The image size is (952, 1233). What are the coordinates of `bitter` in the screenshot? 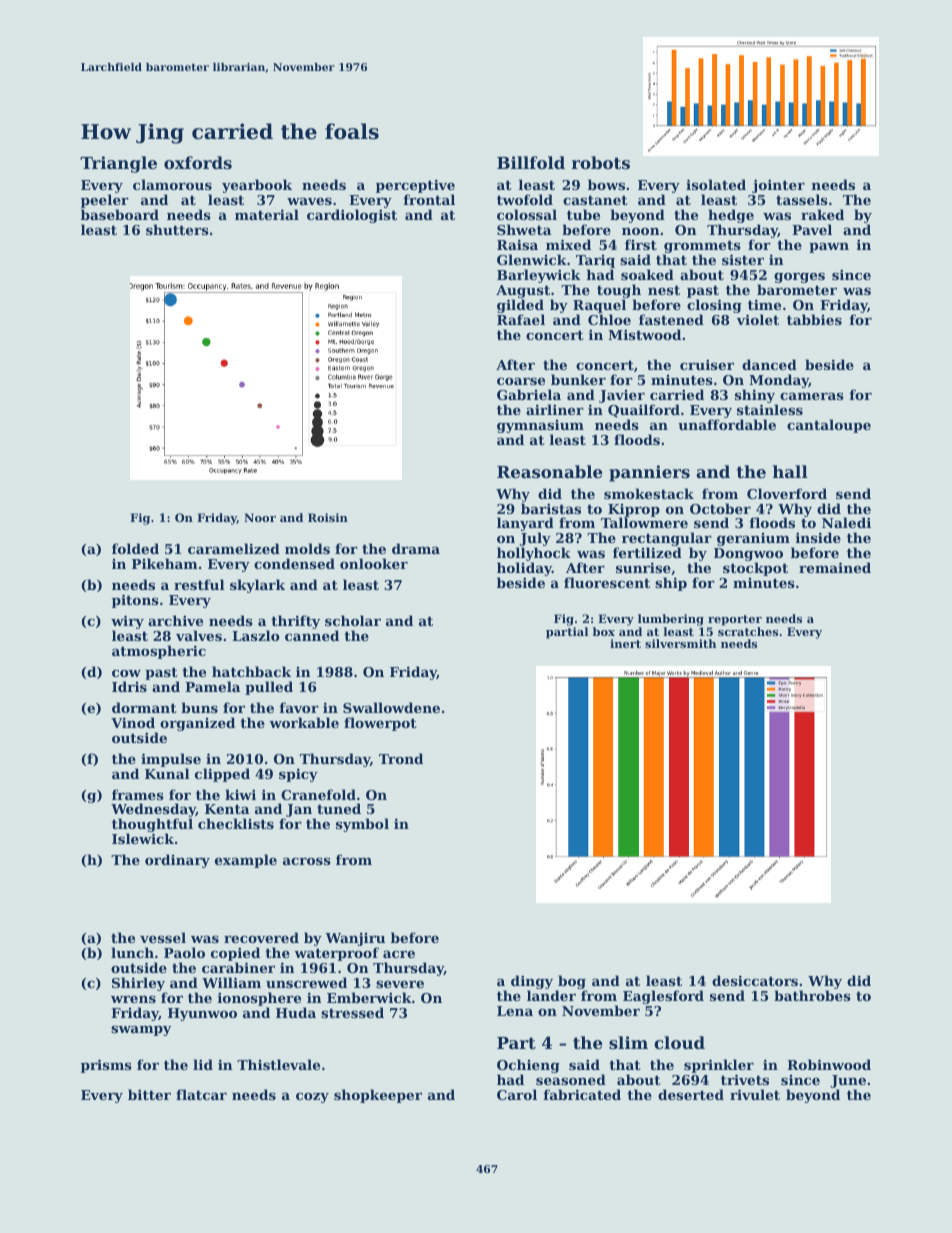 It's located at (149, 1094).
